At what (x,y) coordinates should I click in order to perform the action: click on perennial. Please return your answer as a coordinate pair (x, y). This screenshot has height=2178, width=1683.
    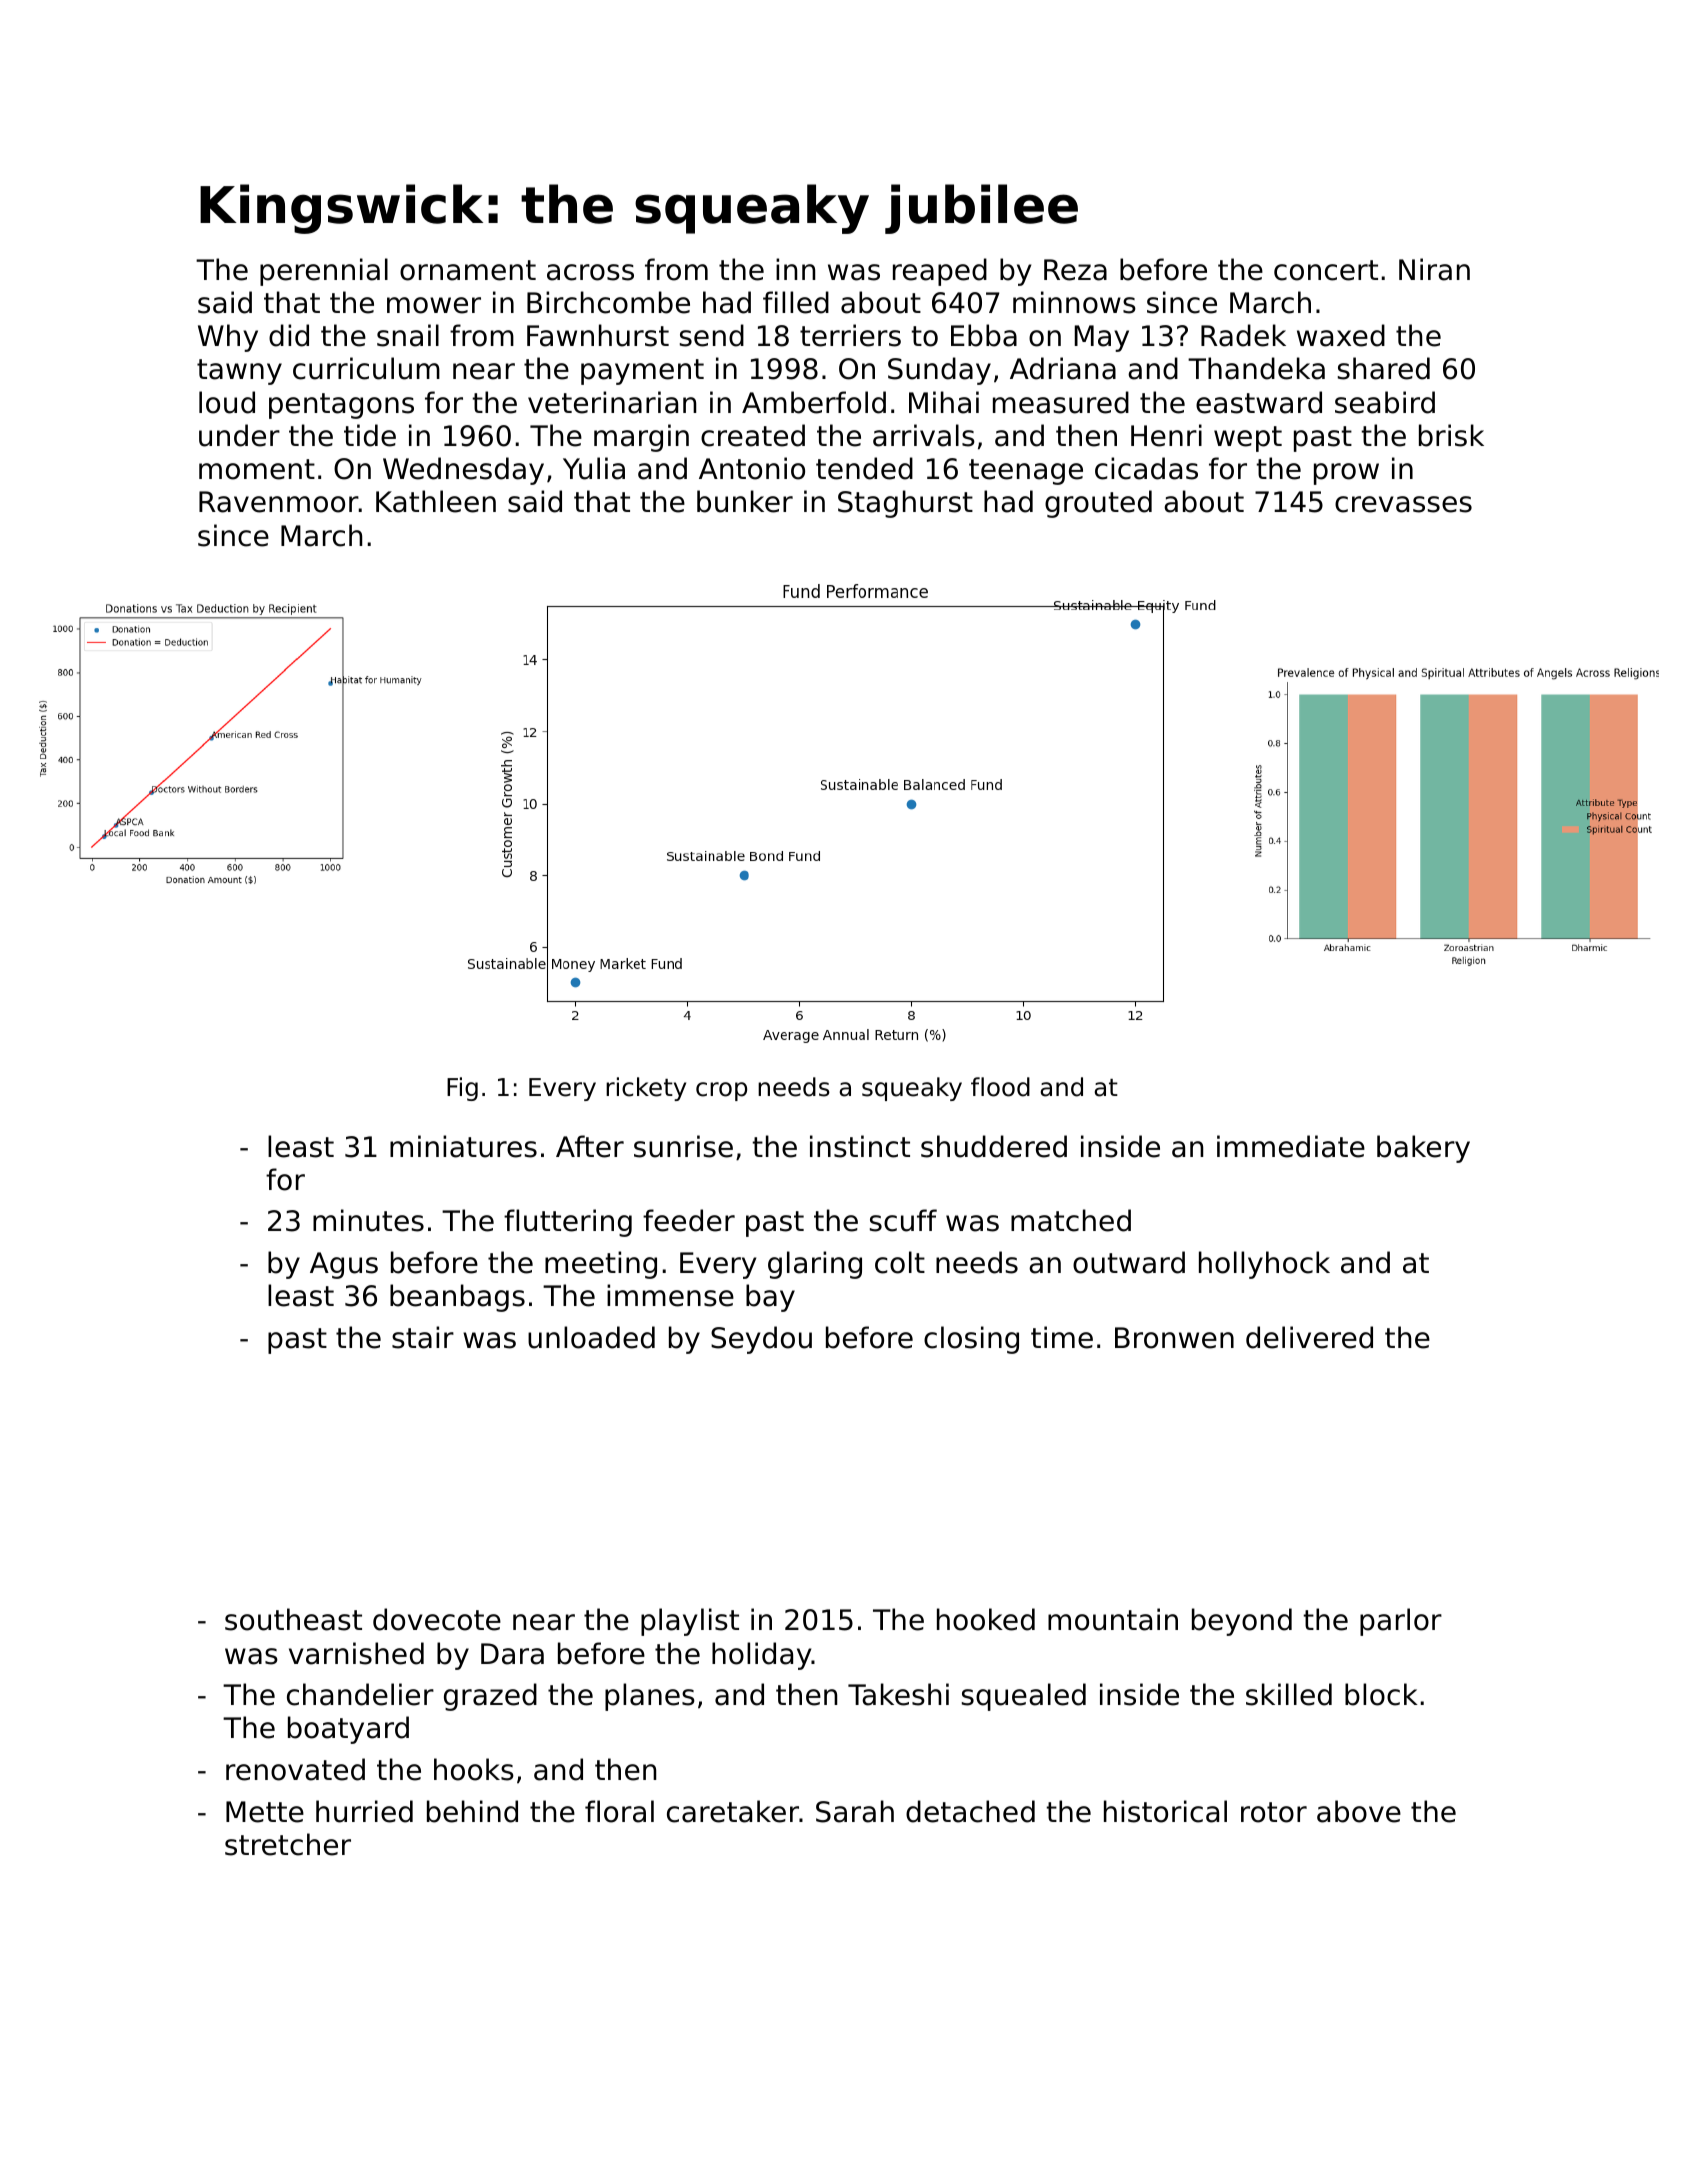
    Looking at the image, I should click on (324, 272).
